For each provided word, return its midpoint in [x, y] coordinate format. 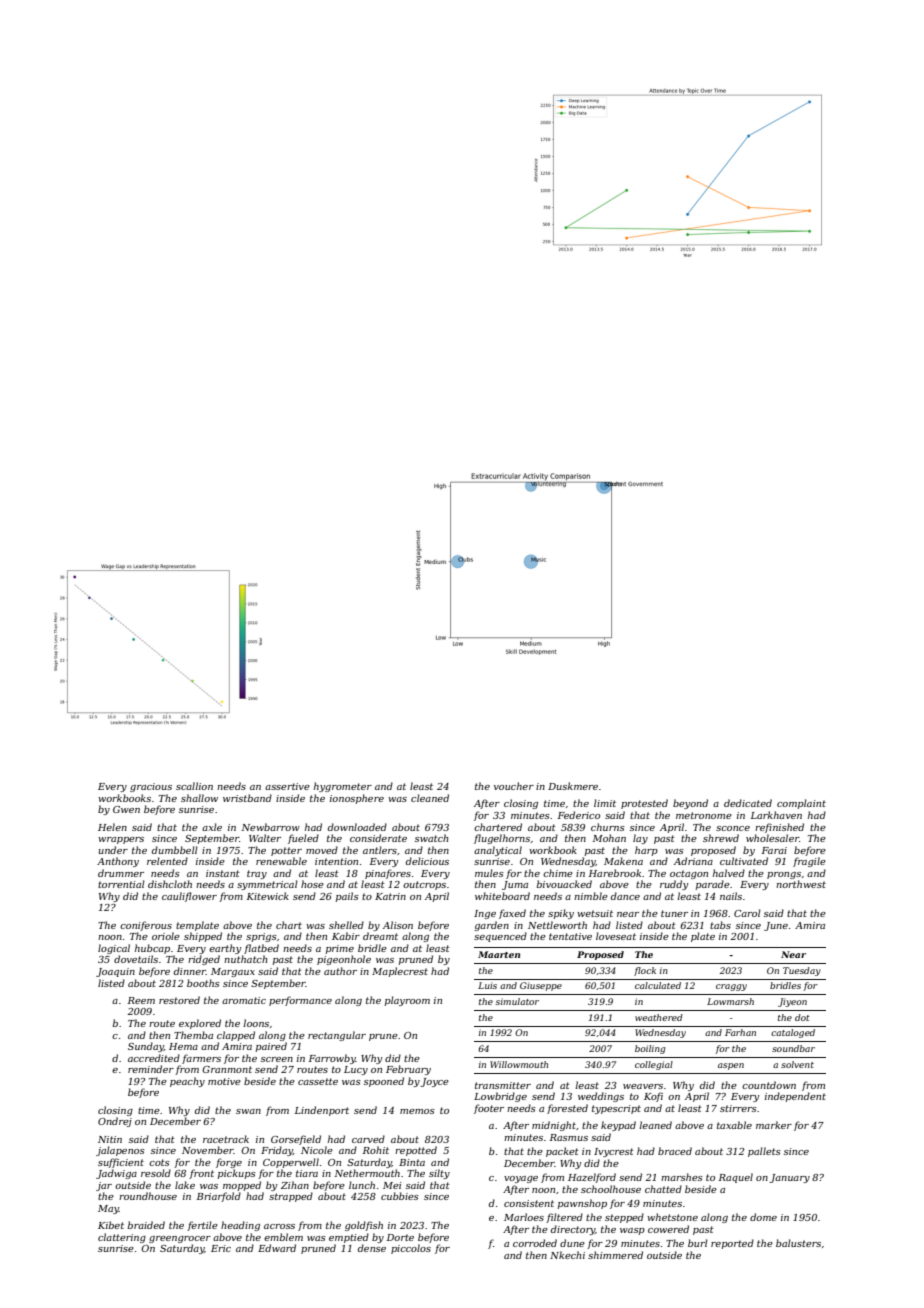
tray [257, 874]
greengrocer [180, 1239]
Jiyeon [792, 1002]
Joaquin [115, 972]
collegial [654, 1065]
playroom [407, 1001]
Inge [485, 914]
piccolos [411, 1249]
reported [732, 1244]
